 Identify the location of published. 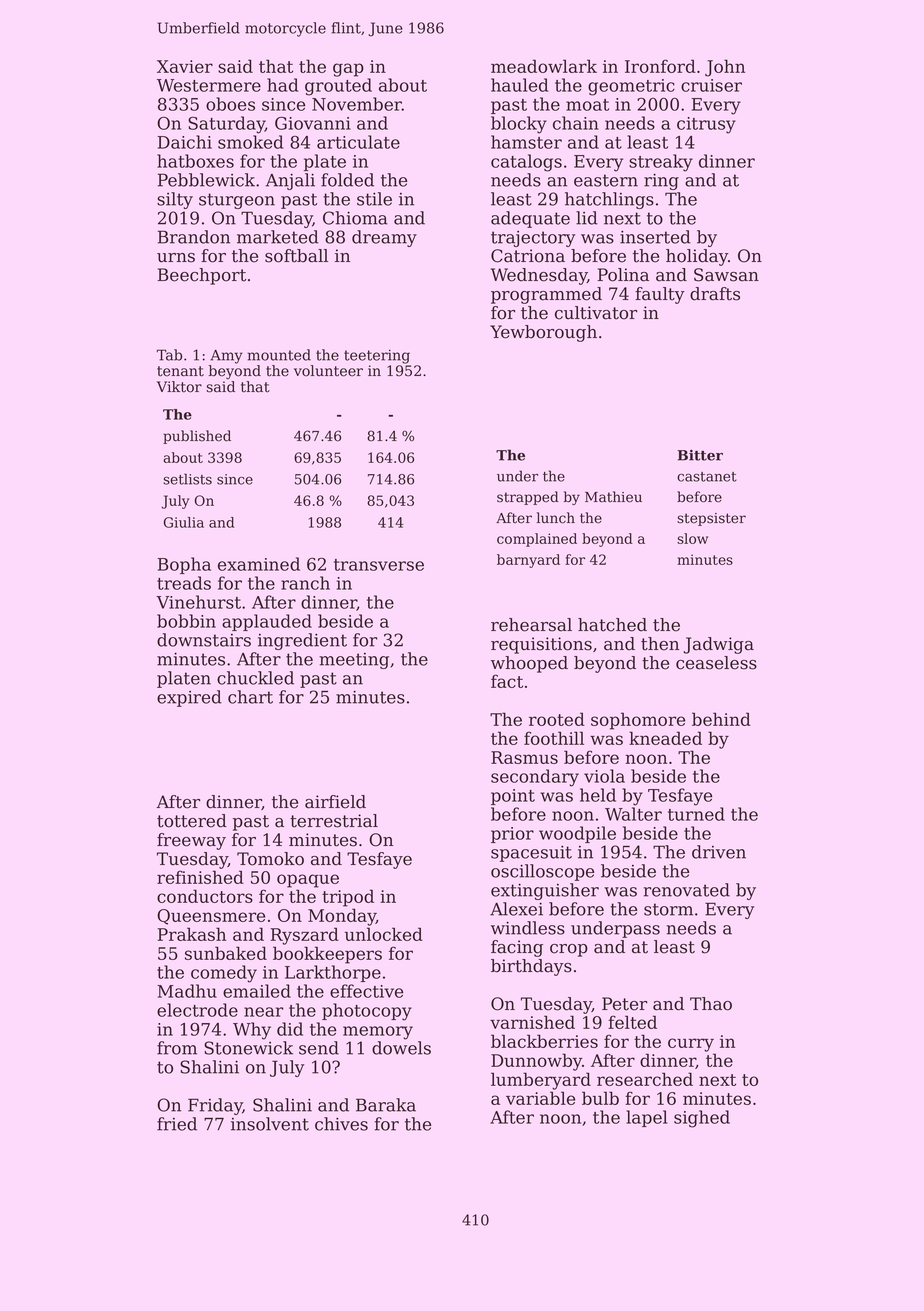
(197, 437).
